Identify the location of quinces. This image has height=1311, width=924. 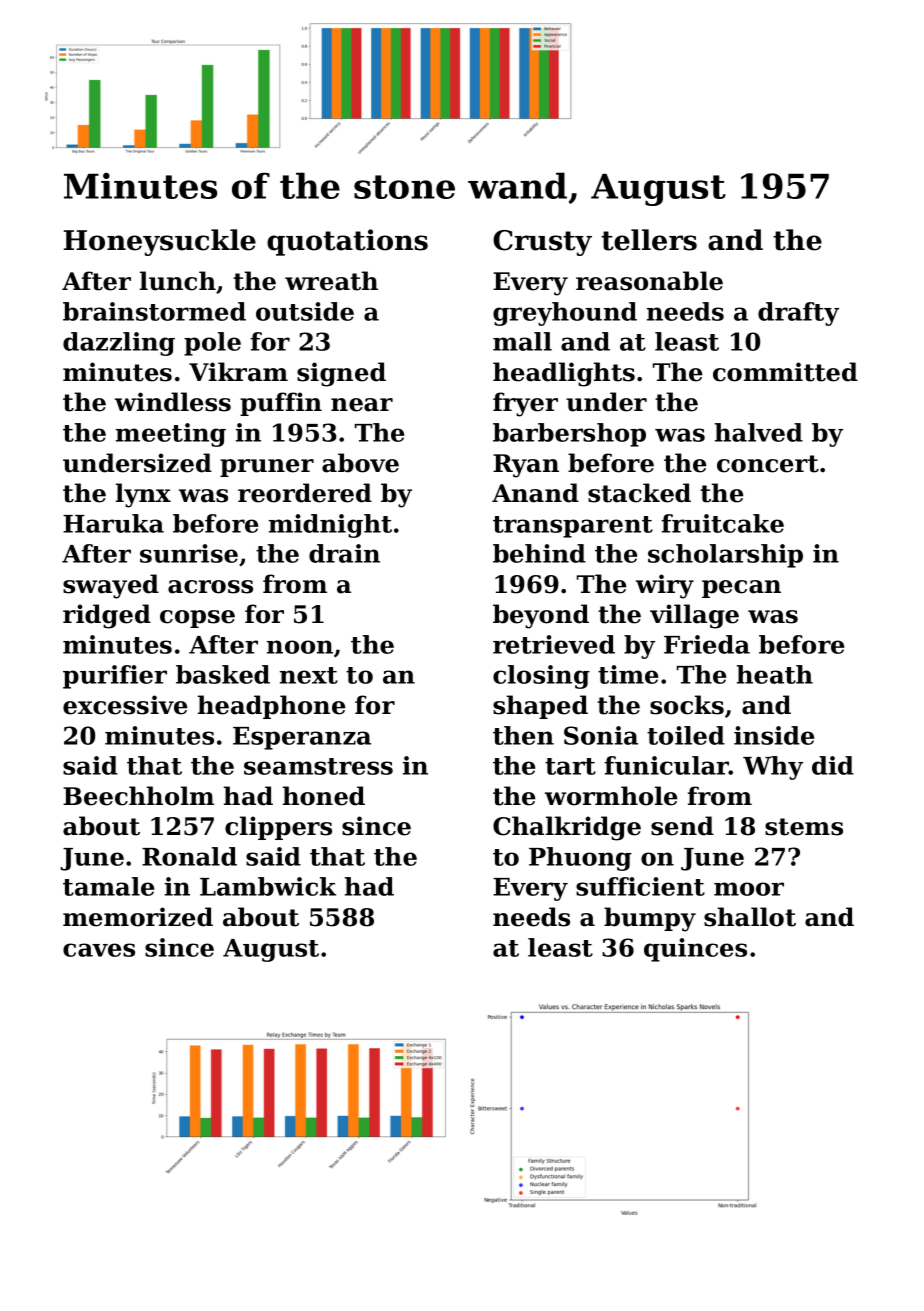
(695, 950).
